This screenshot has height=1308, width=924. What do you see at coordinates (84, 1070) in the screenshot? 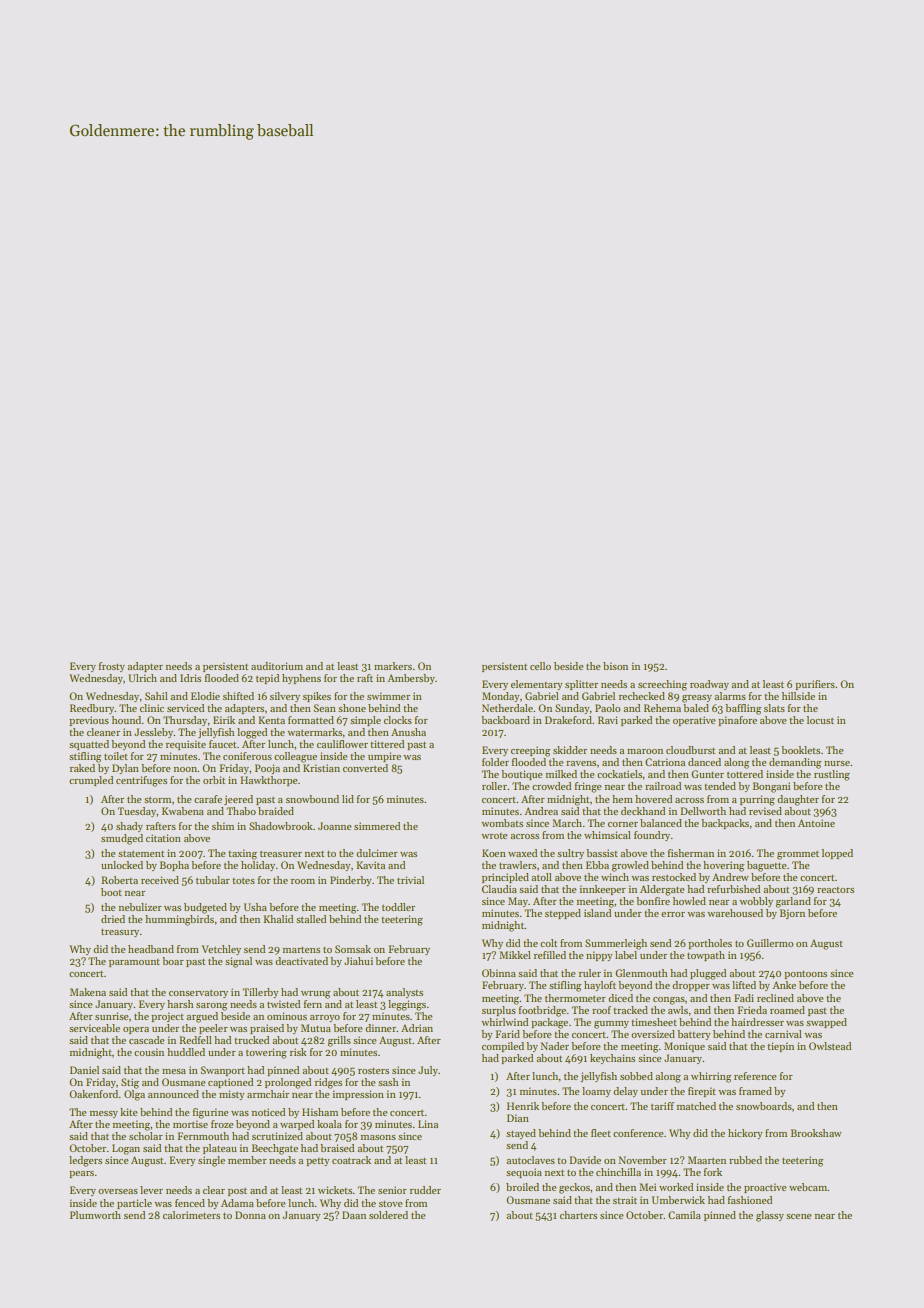
I see `Daniel` at bounding box center [84, 1070].
